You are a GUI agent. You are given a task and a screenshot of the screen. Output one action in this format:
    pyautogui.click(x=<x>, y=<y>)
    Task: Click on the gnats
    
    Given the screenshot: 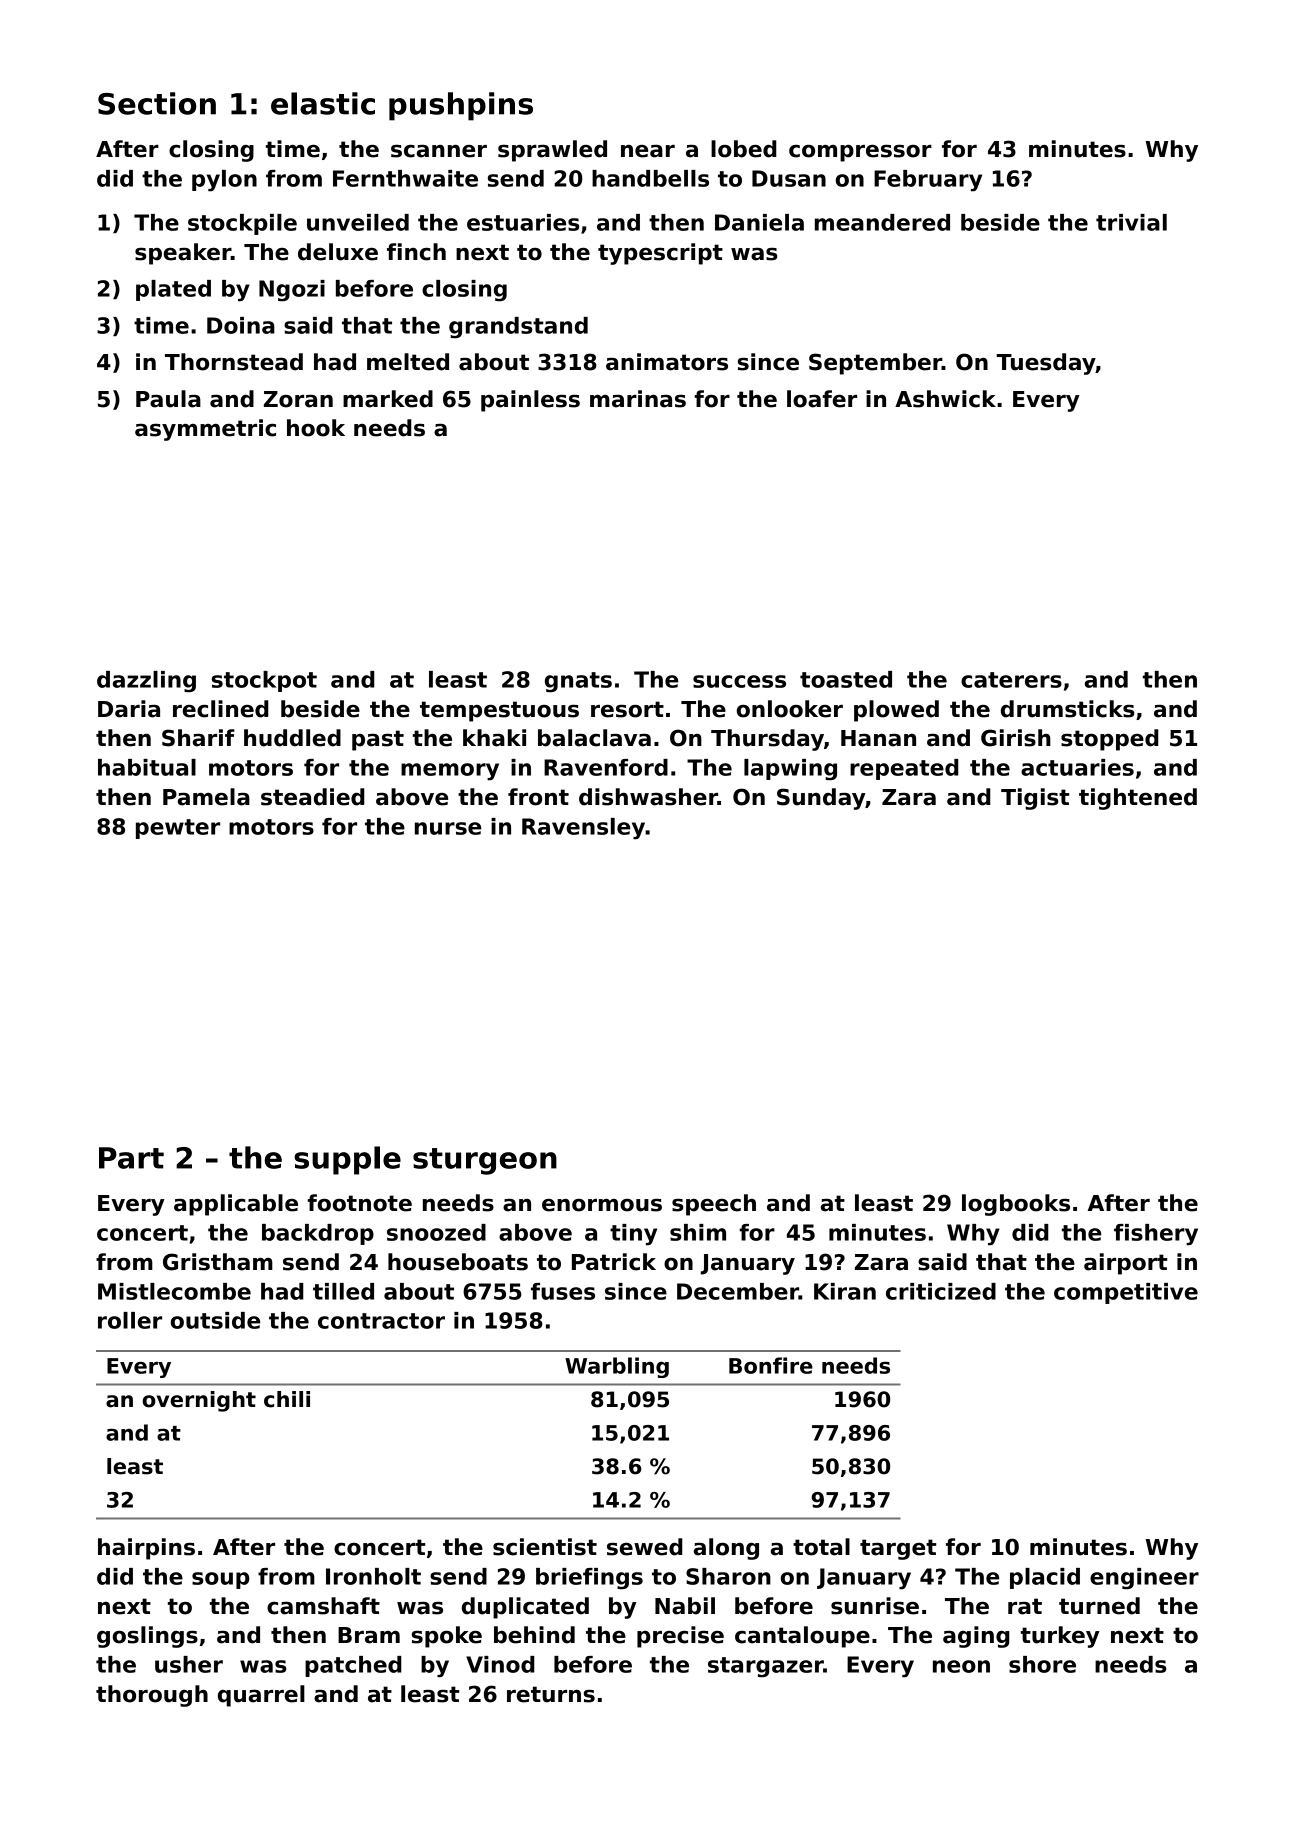 What is the action you would take?
    pyautogui.click(x=578, y=682)
